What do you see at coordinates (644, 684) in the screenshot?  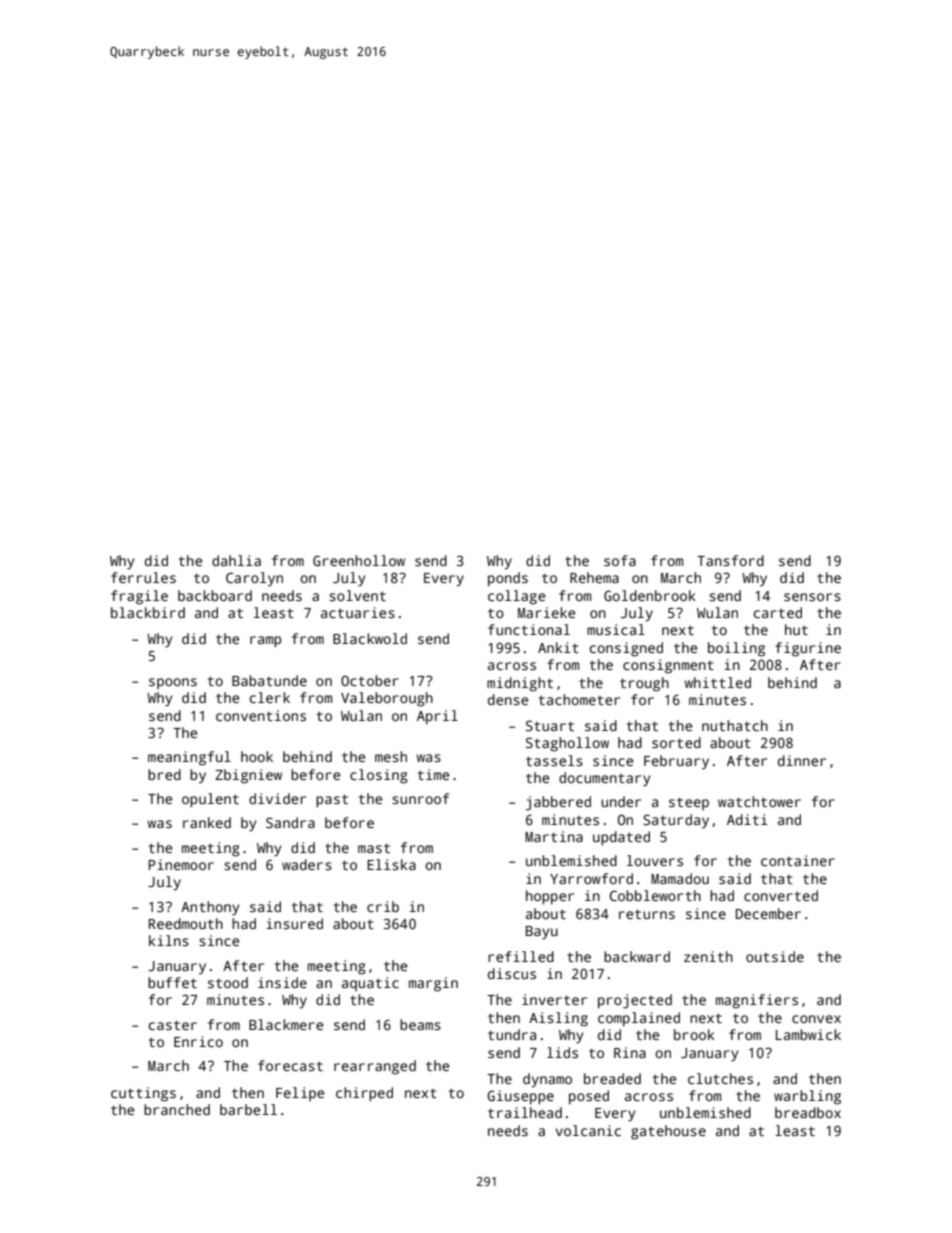 I see `trough` at bounding box center [644, 684].
